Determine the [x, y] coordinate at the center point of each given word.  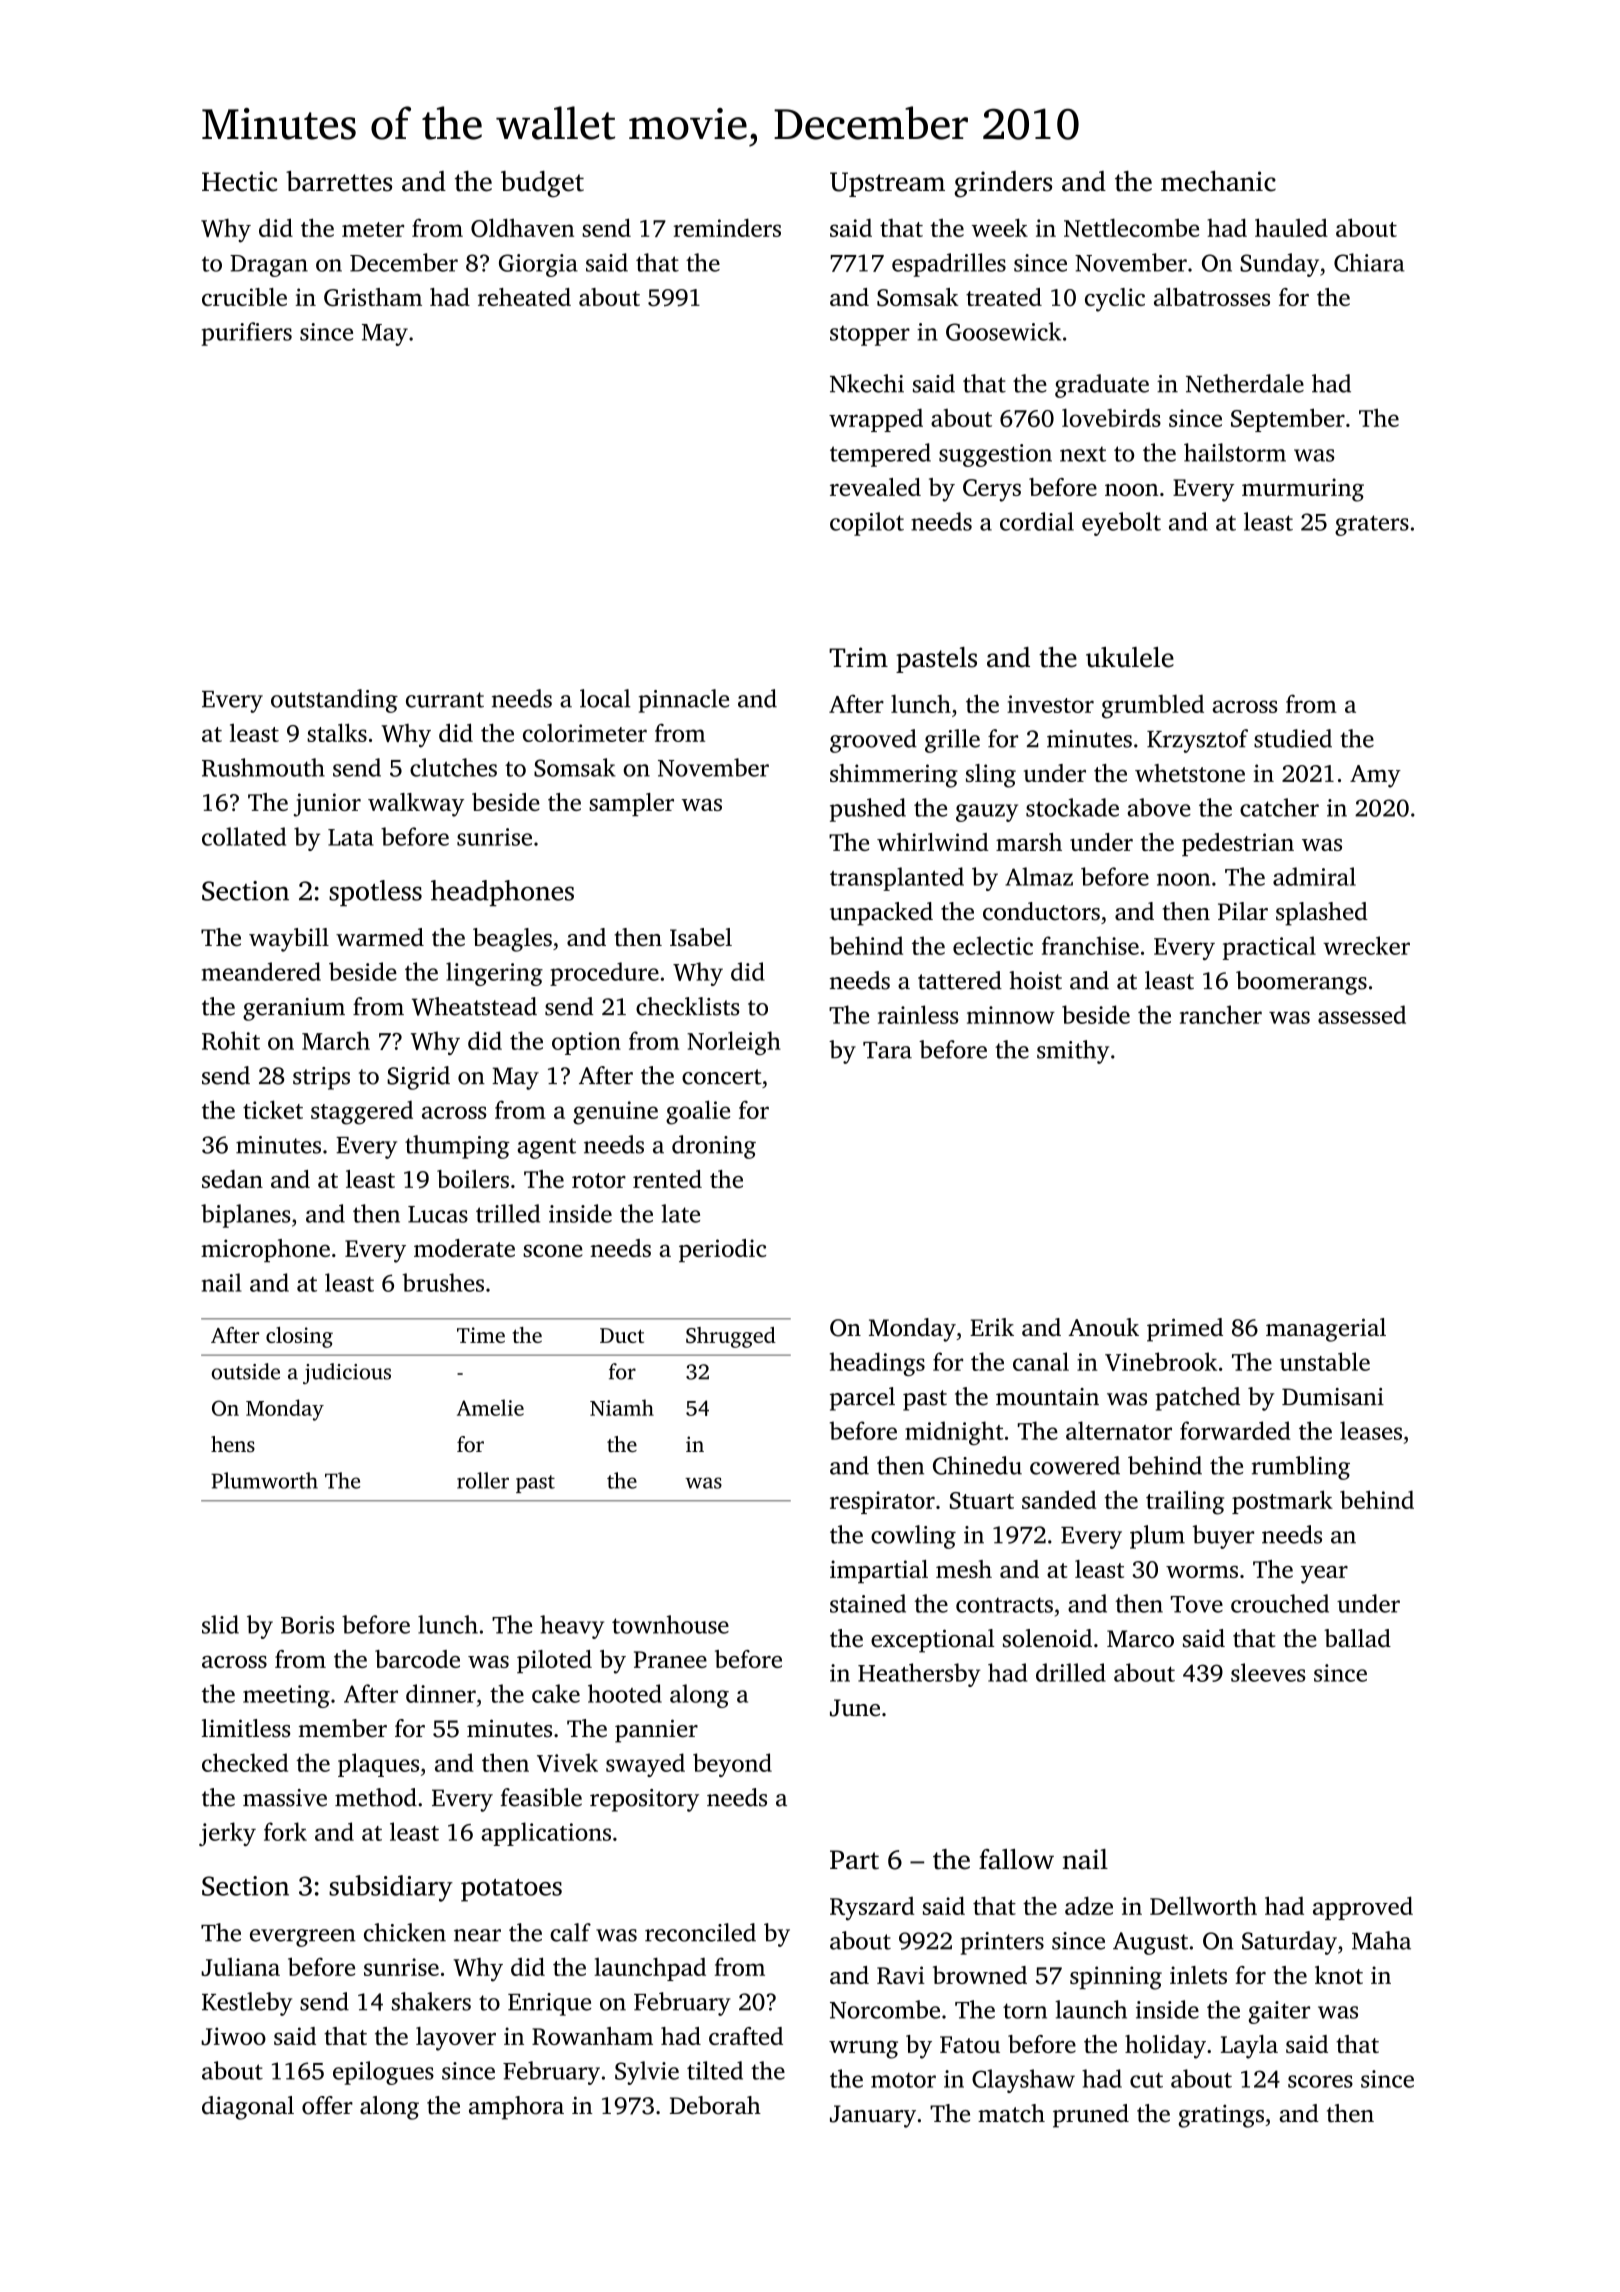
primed [1185, 1330]
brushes [443, 1282]
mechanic [1218, 181]
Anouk [1103, 1327]
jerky [227, 1834]
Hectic [239, 181]
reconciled [700, 1932]
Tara [887, 1050]
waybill [289, 940]
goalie [698, 1112]
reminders [727, 227]
